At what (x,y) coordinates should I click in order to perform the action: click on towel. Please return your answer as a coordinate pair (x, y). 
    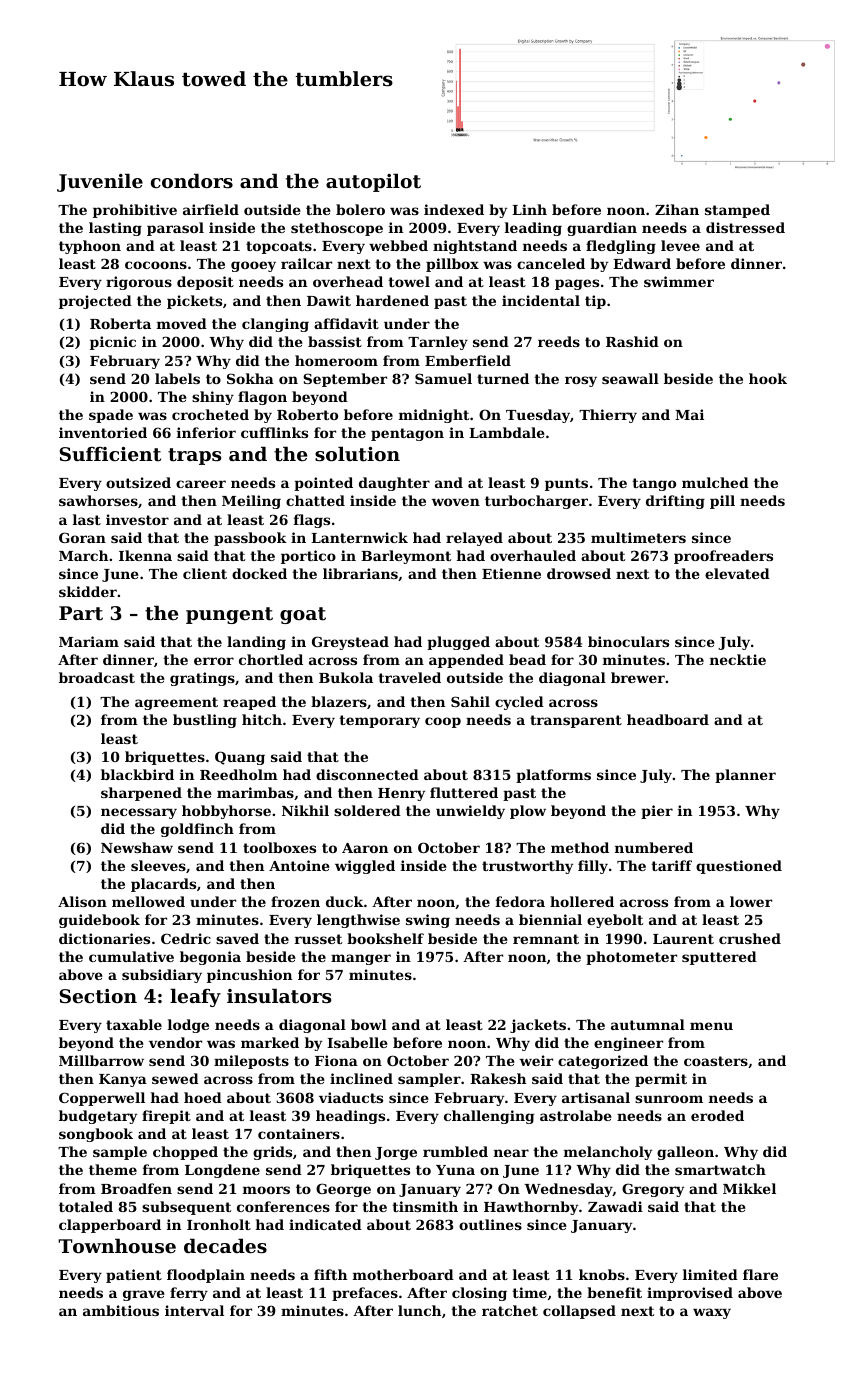
    Looking at the image, I should click on (409, 281).
